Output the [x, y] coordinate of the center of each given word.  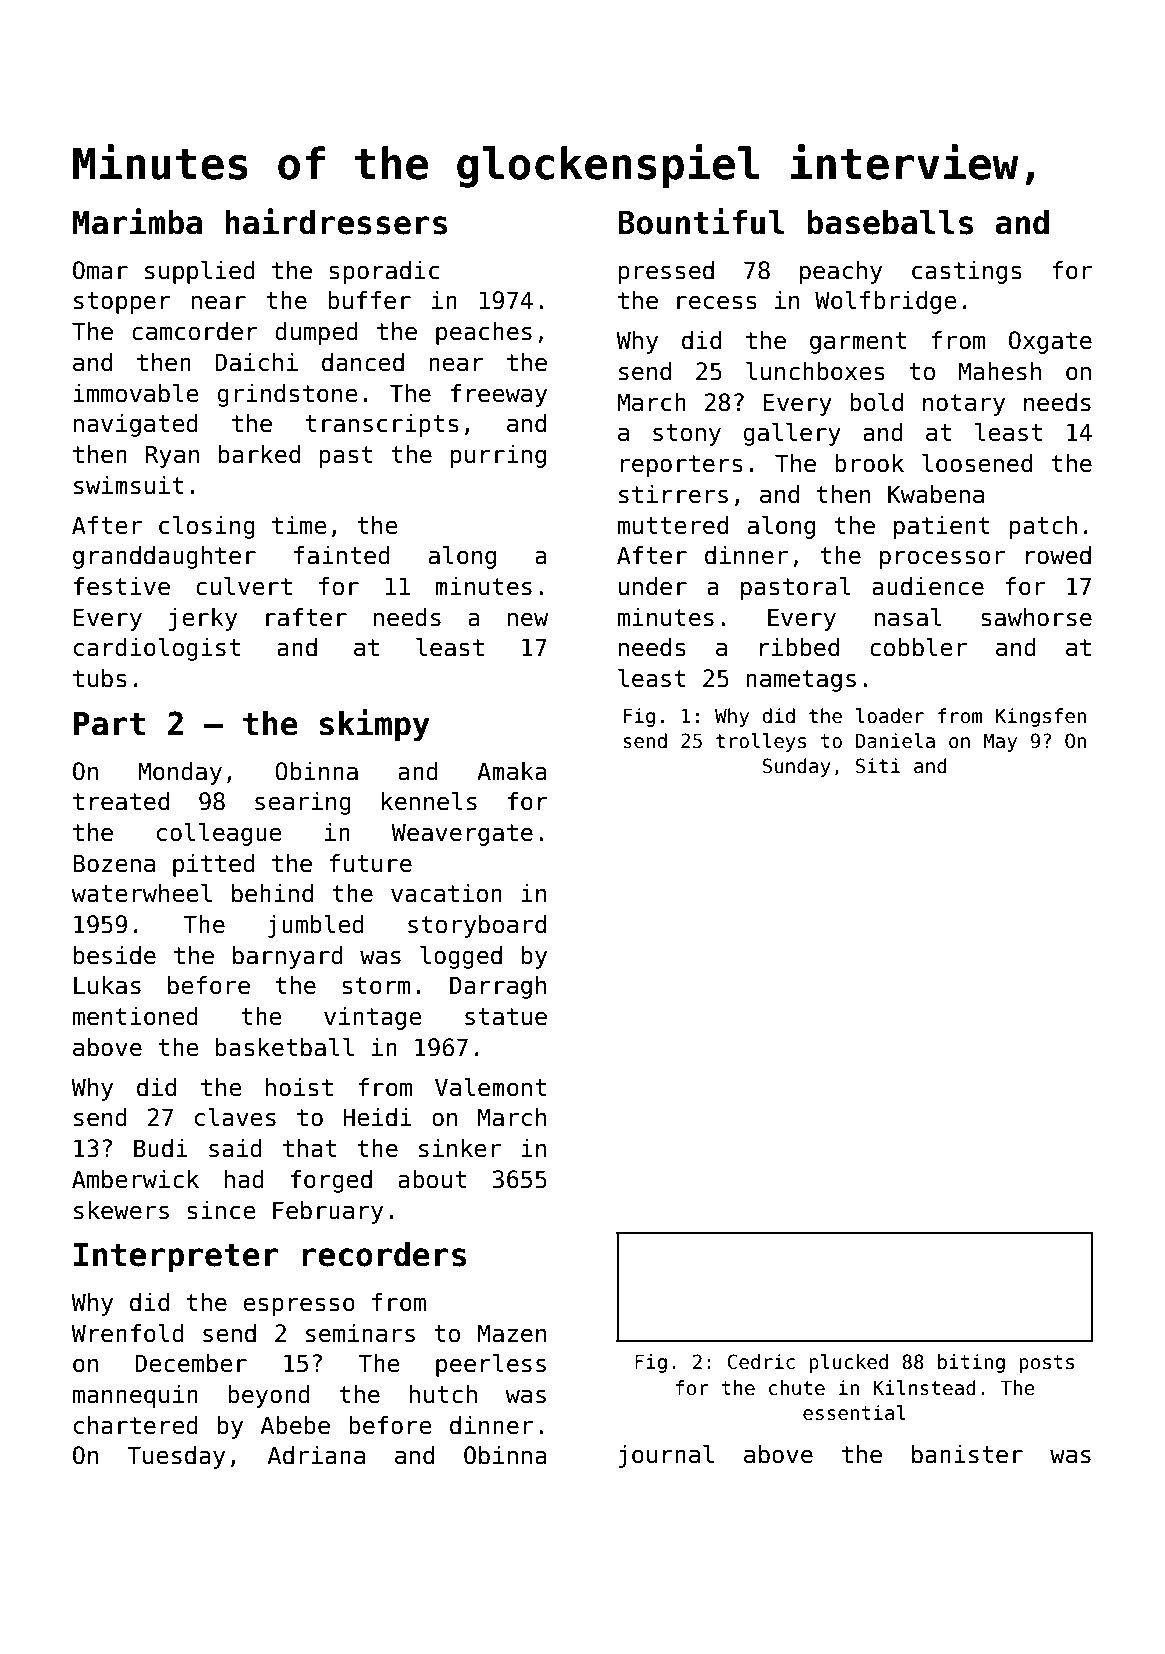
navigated [136, 425]
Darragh [498, 987]
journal [666, 1456]
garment [858, 343]
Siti [878, 766]
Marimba [137, 221]
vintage [372, 1018]
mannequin [135, 1396]
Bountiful [701, 221]
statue [506, 1017]
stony [687, 435]
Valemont [490, 1087]
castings [967, 272]
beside [115, 955]
